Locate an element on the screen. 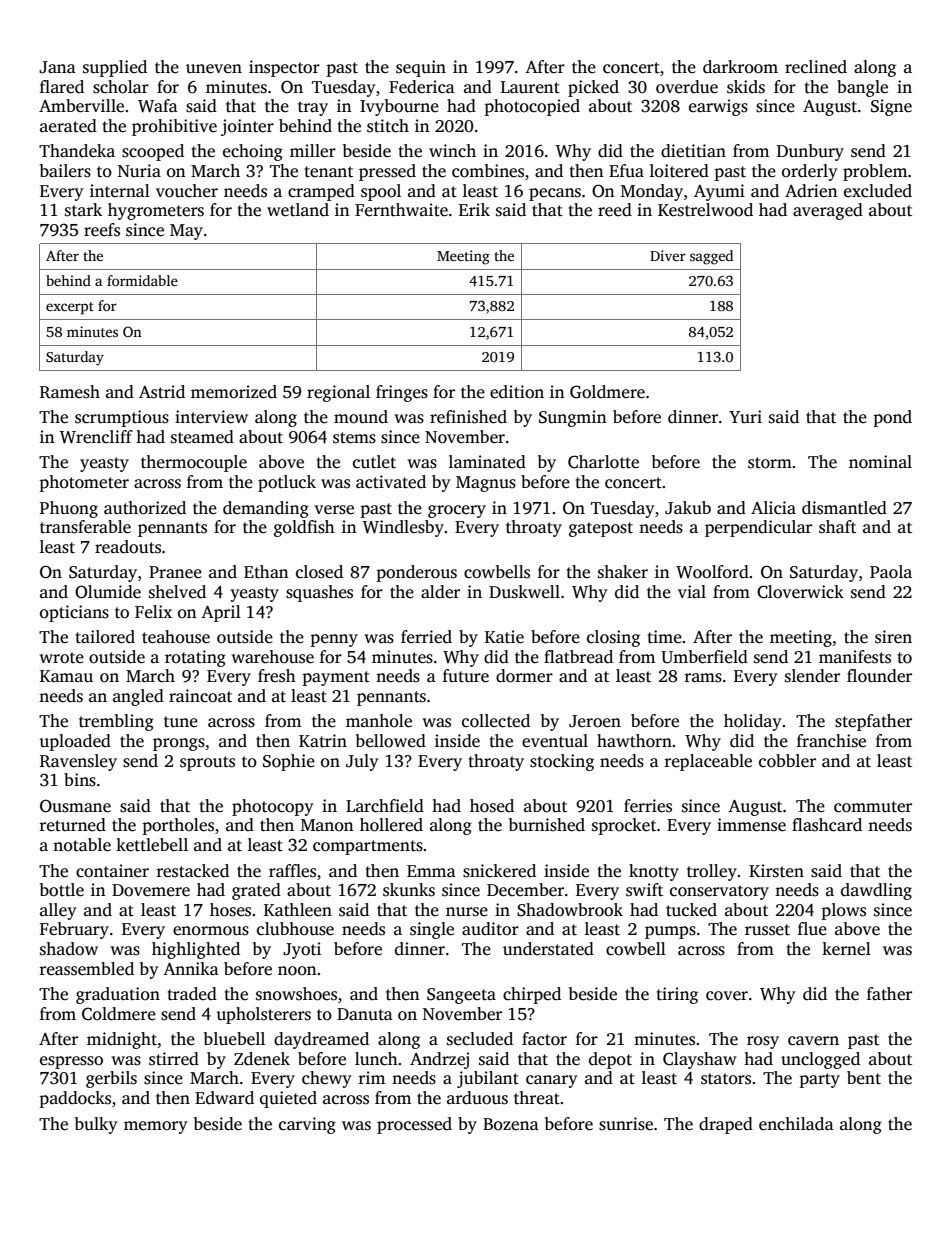  uneven is located at coordinates (214, 69).
